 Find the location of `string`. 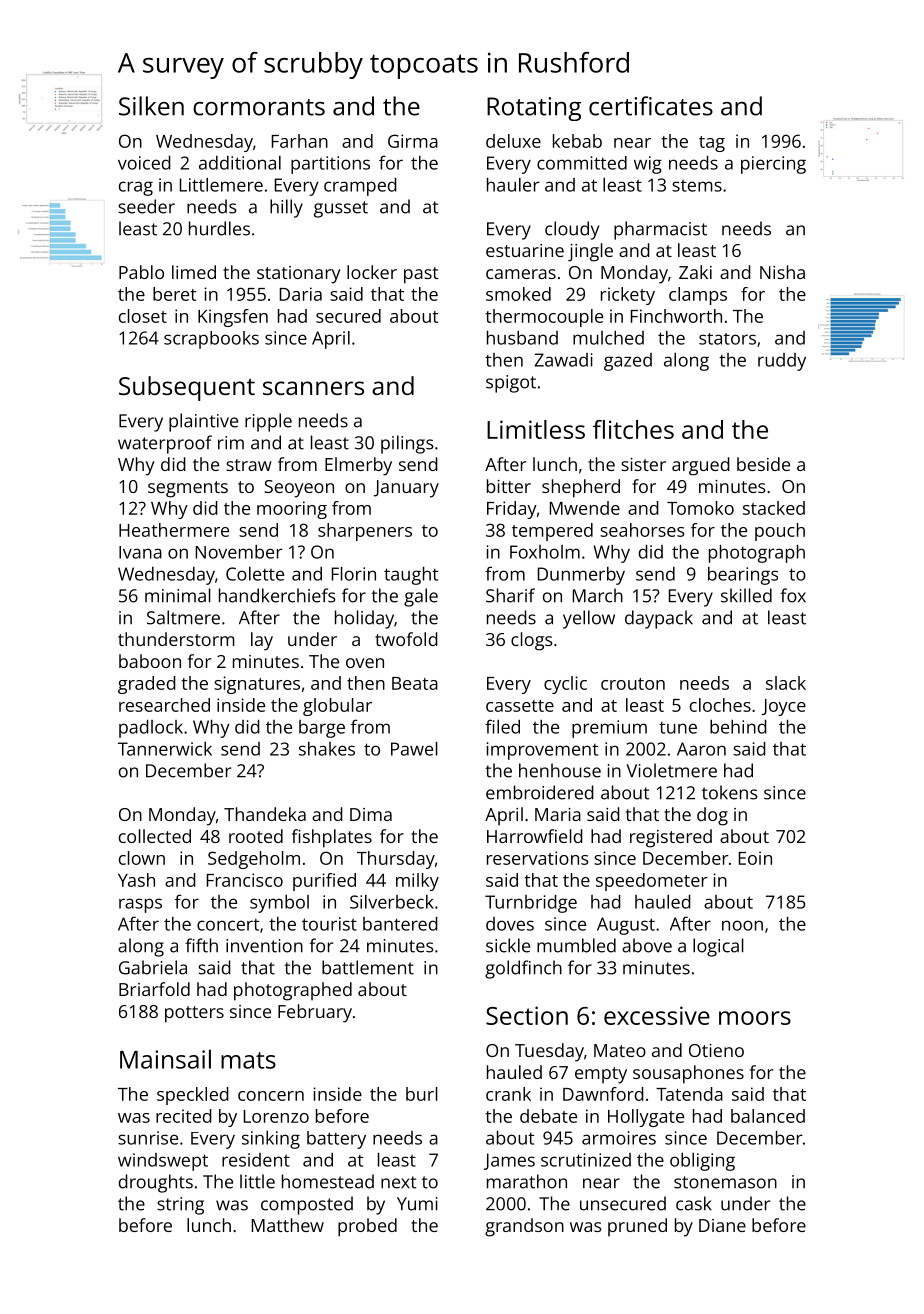

string is located at coordinates (180, 1206).
